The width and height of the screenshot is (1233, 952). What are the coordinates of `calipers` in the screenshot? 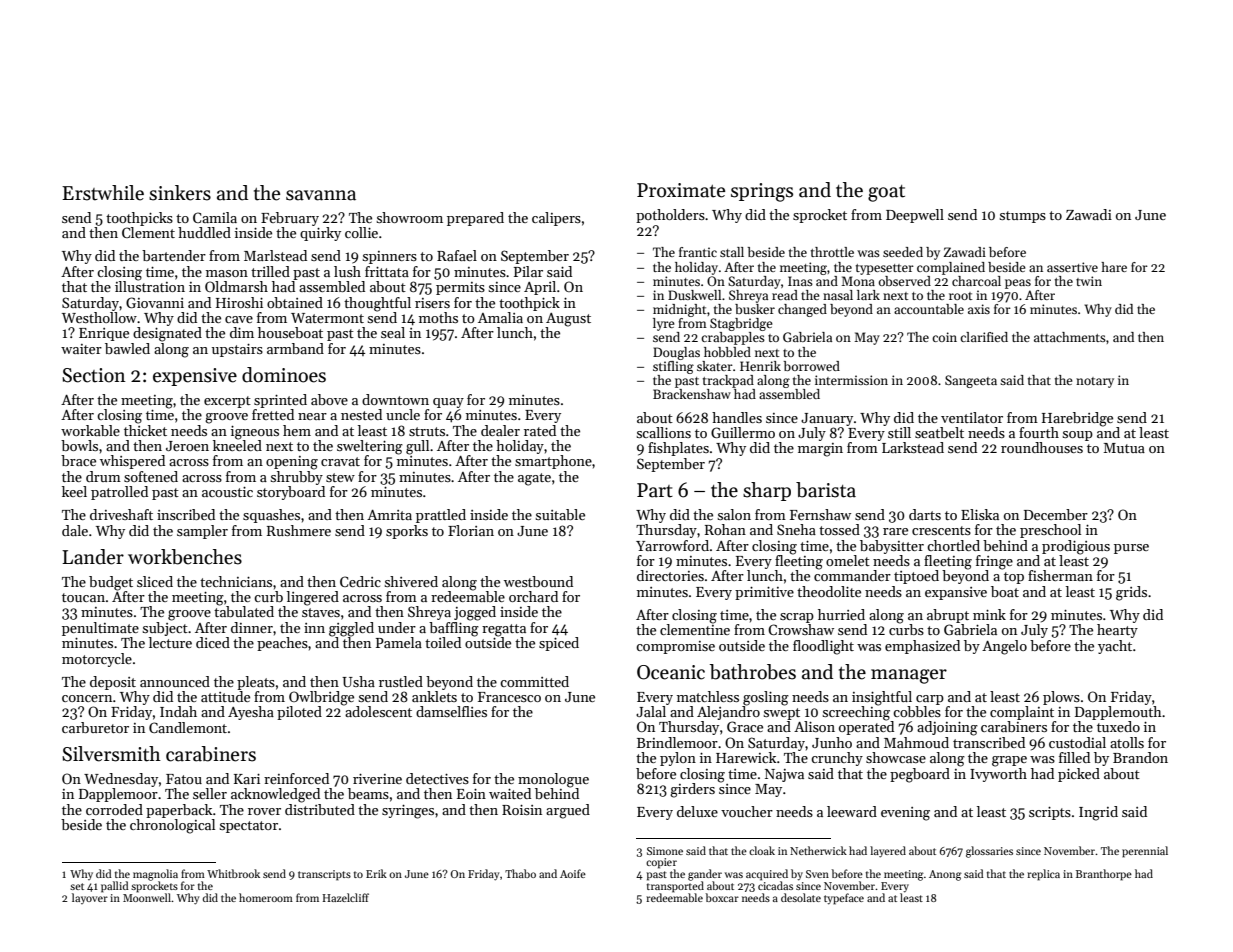 It's located at (556, 219).
